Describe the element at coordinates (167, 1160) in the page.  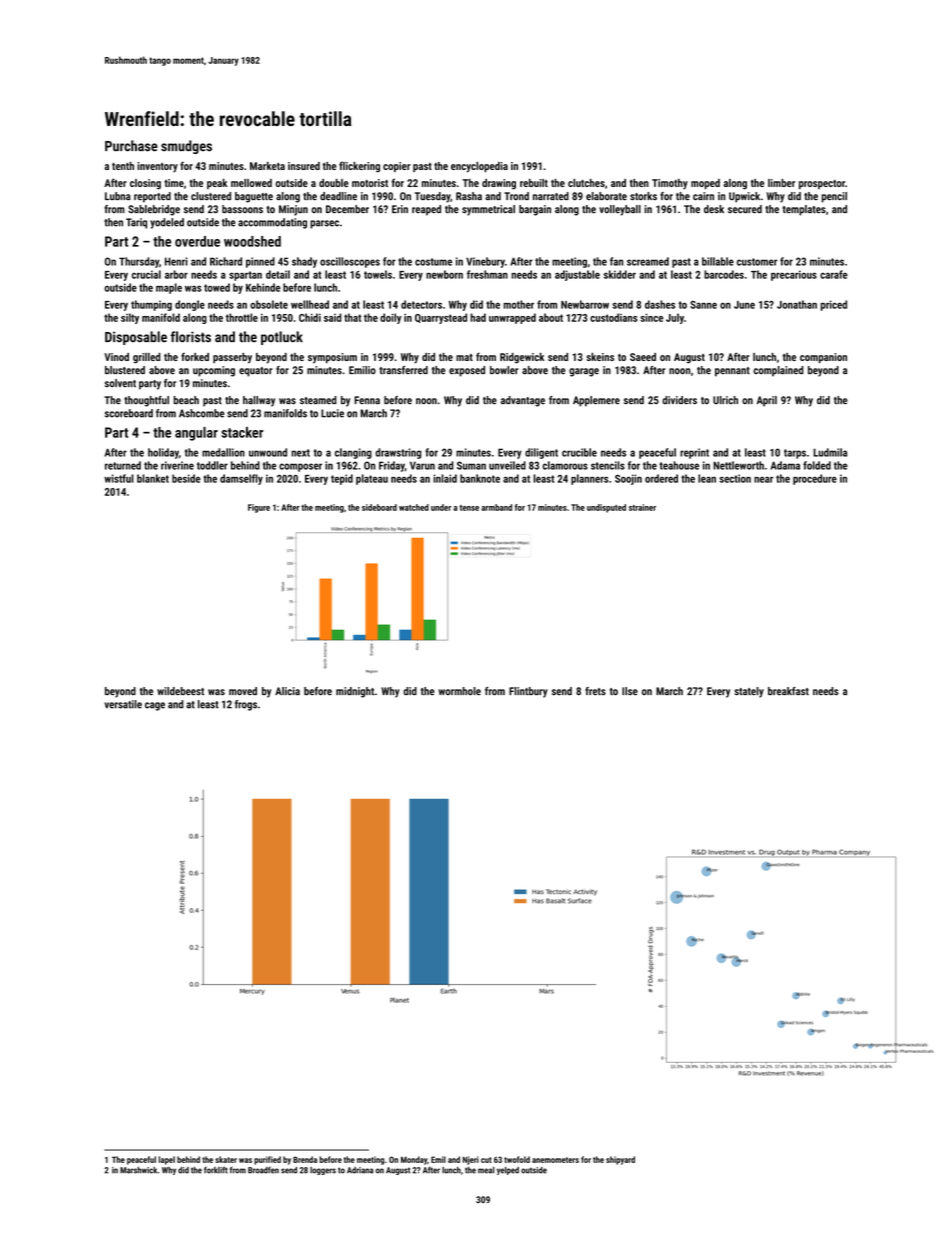
I see `lapel` at that location.
